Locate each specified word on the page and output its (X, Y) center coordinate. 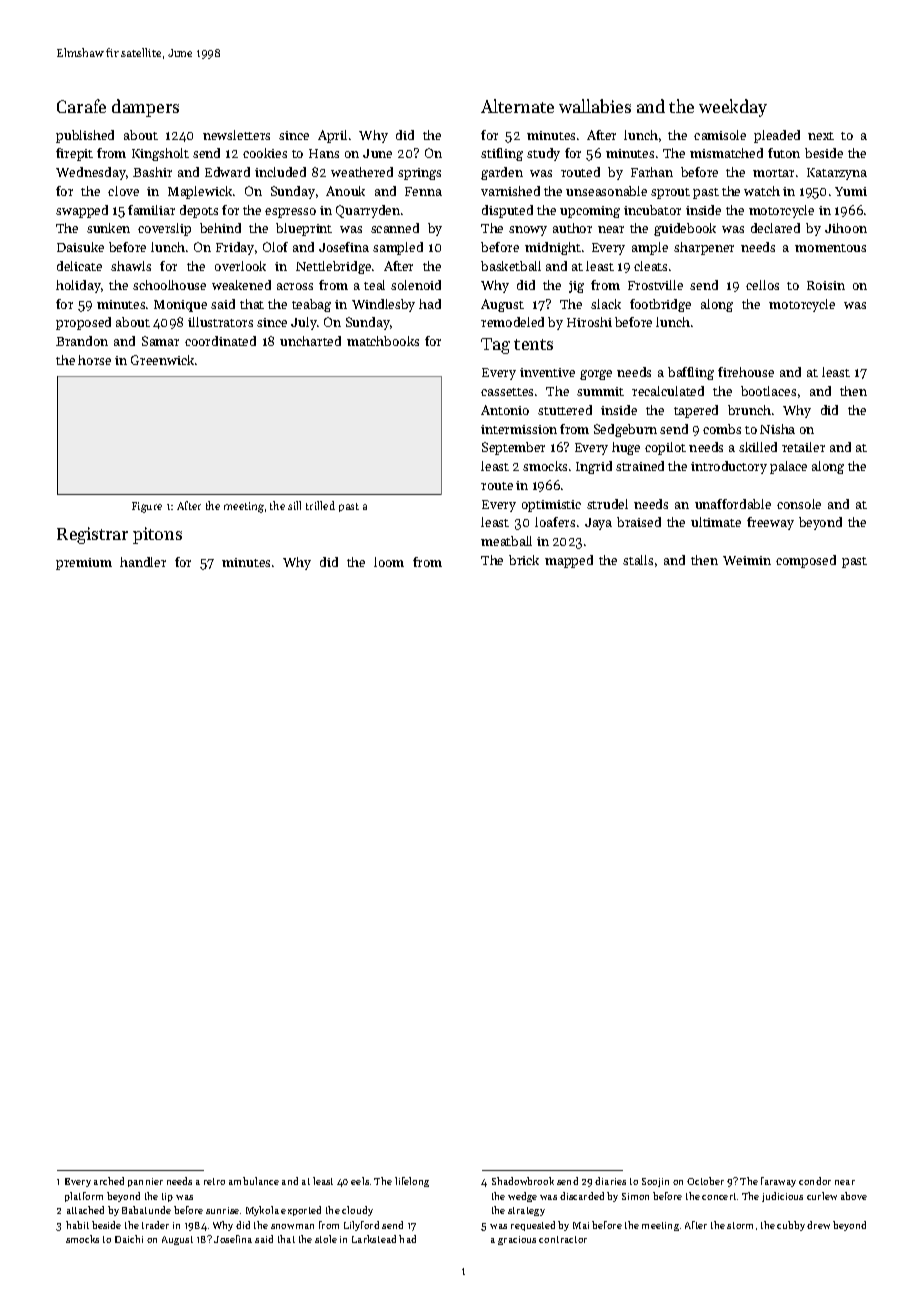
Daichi (129, 1239)
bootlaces (768, 391)
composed (806, 561)
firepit (74, 154)
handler (143, 562)
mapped (569, 561)
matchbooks (383, 341)
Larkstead (374, 1239)
